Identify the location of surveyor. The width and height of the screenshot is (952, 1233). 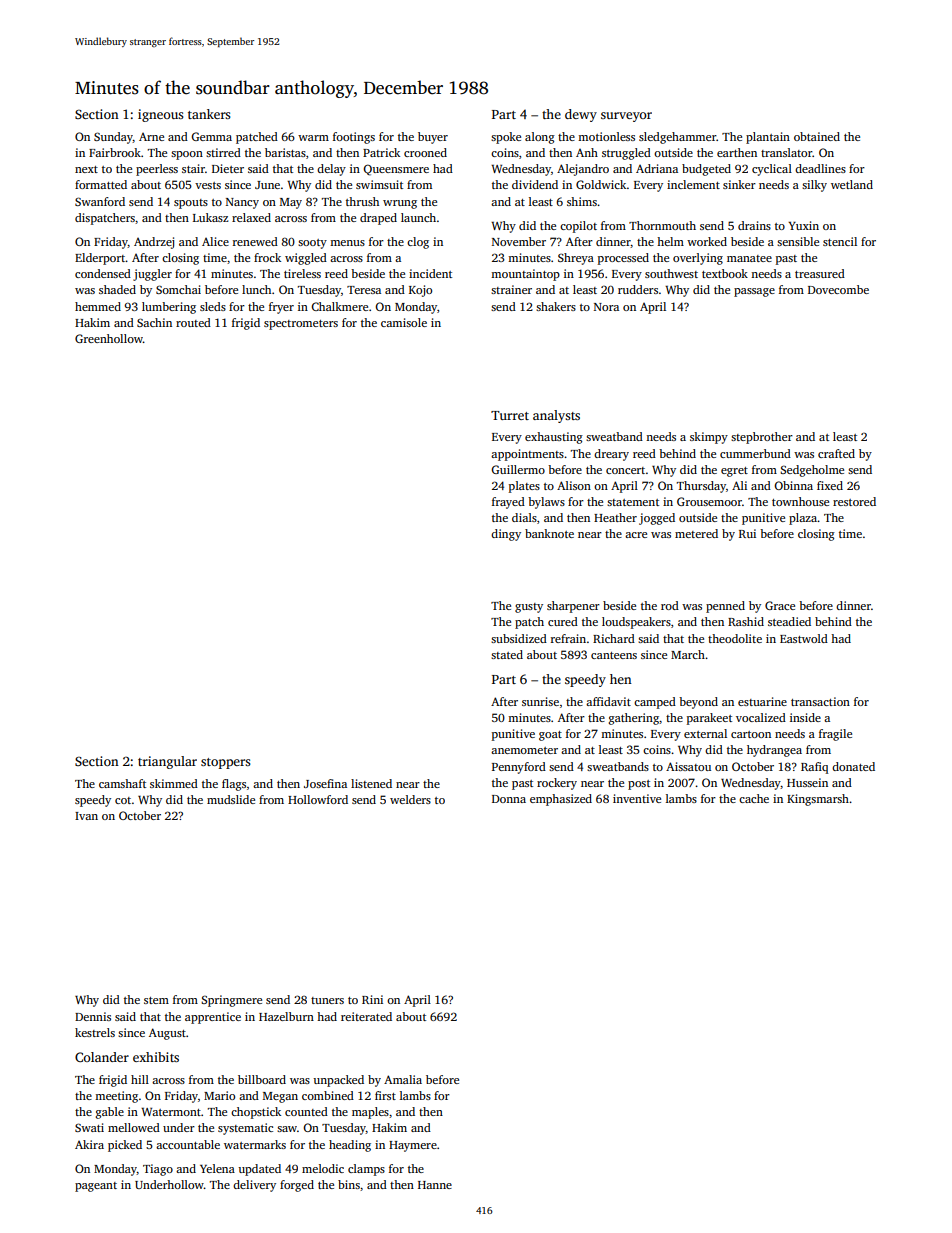
(626, 117).
